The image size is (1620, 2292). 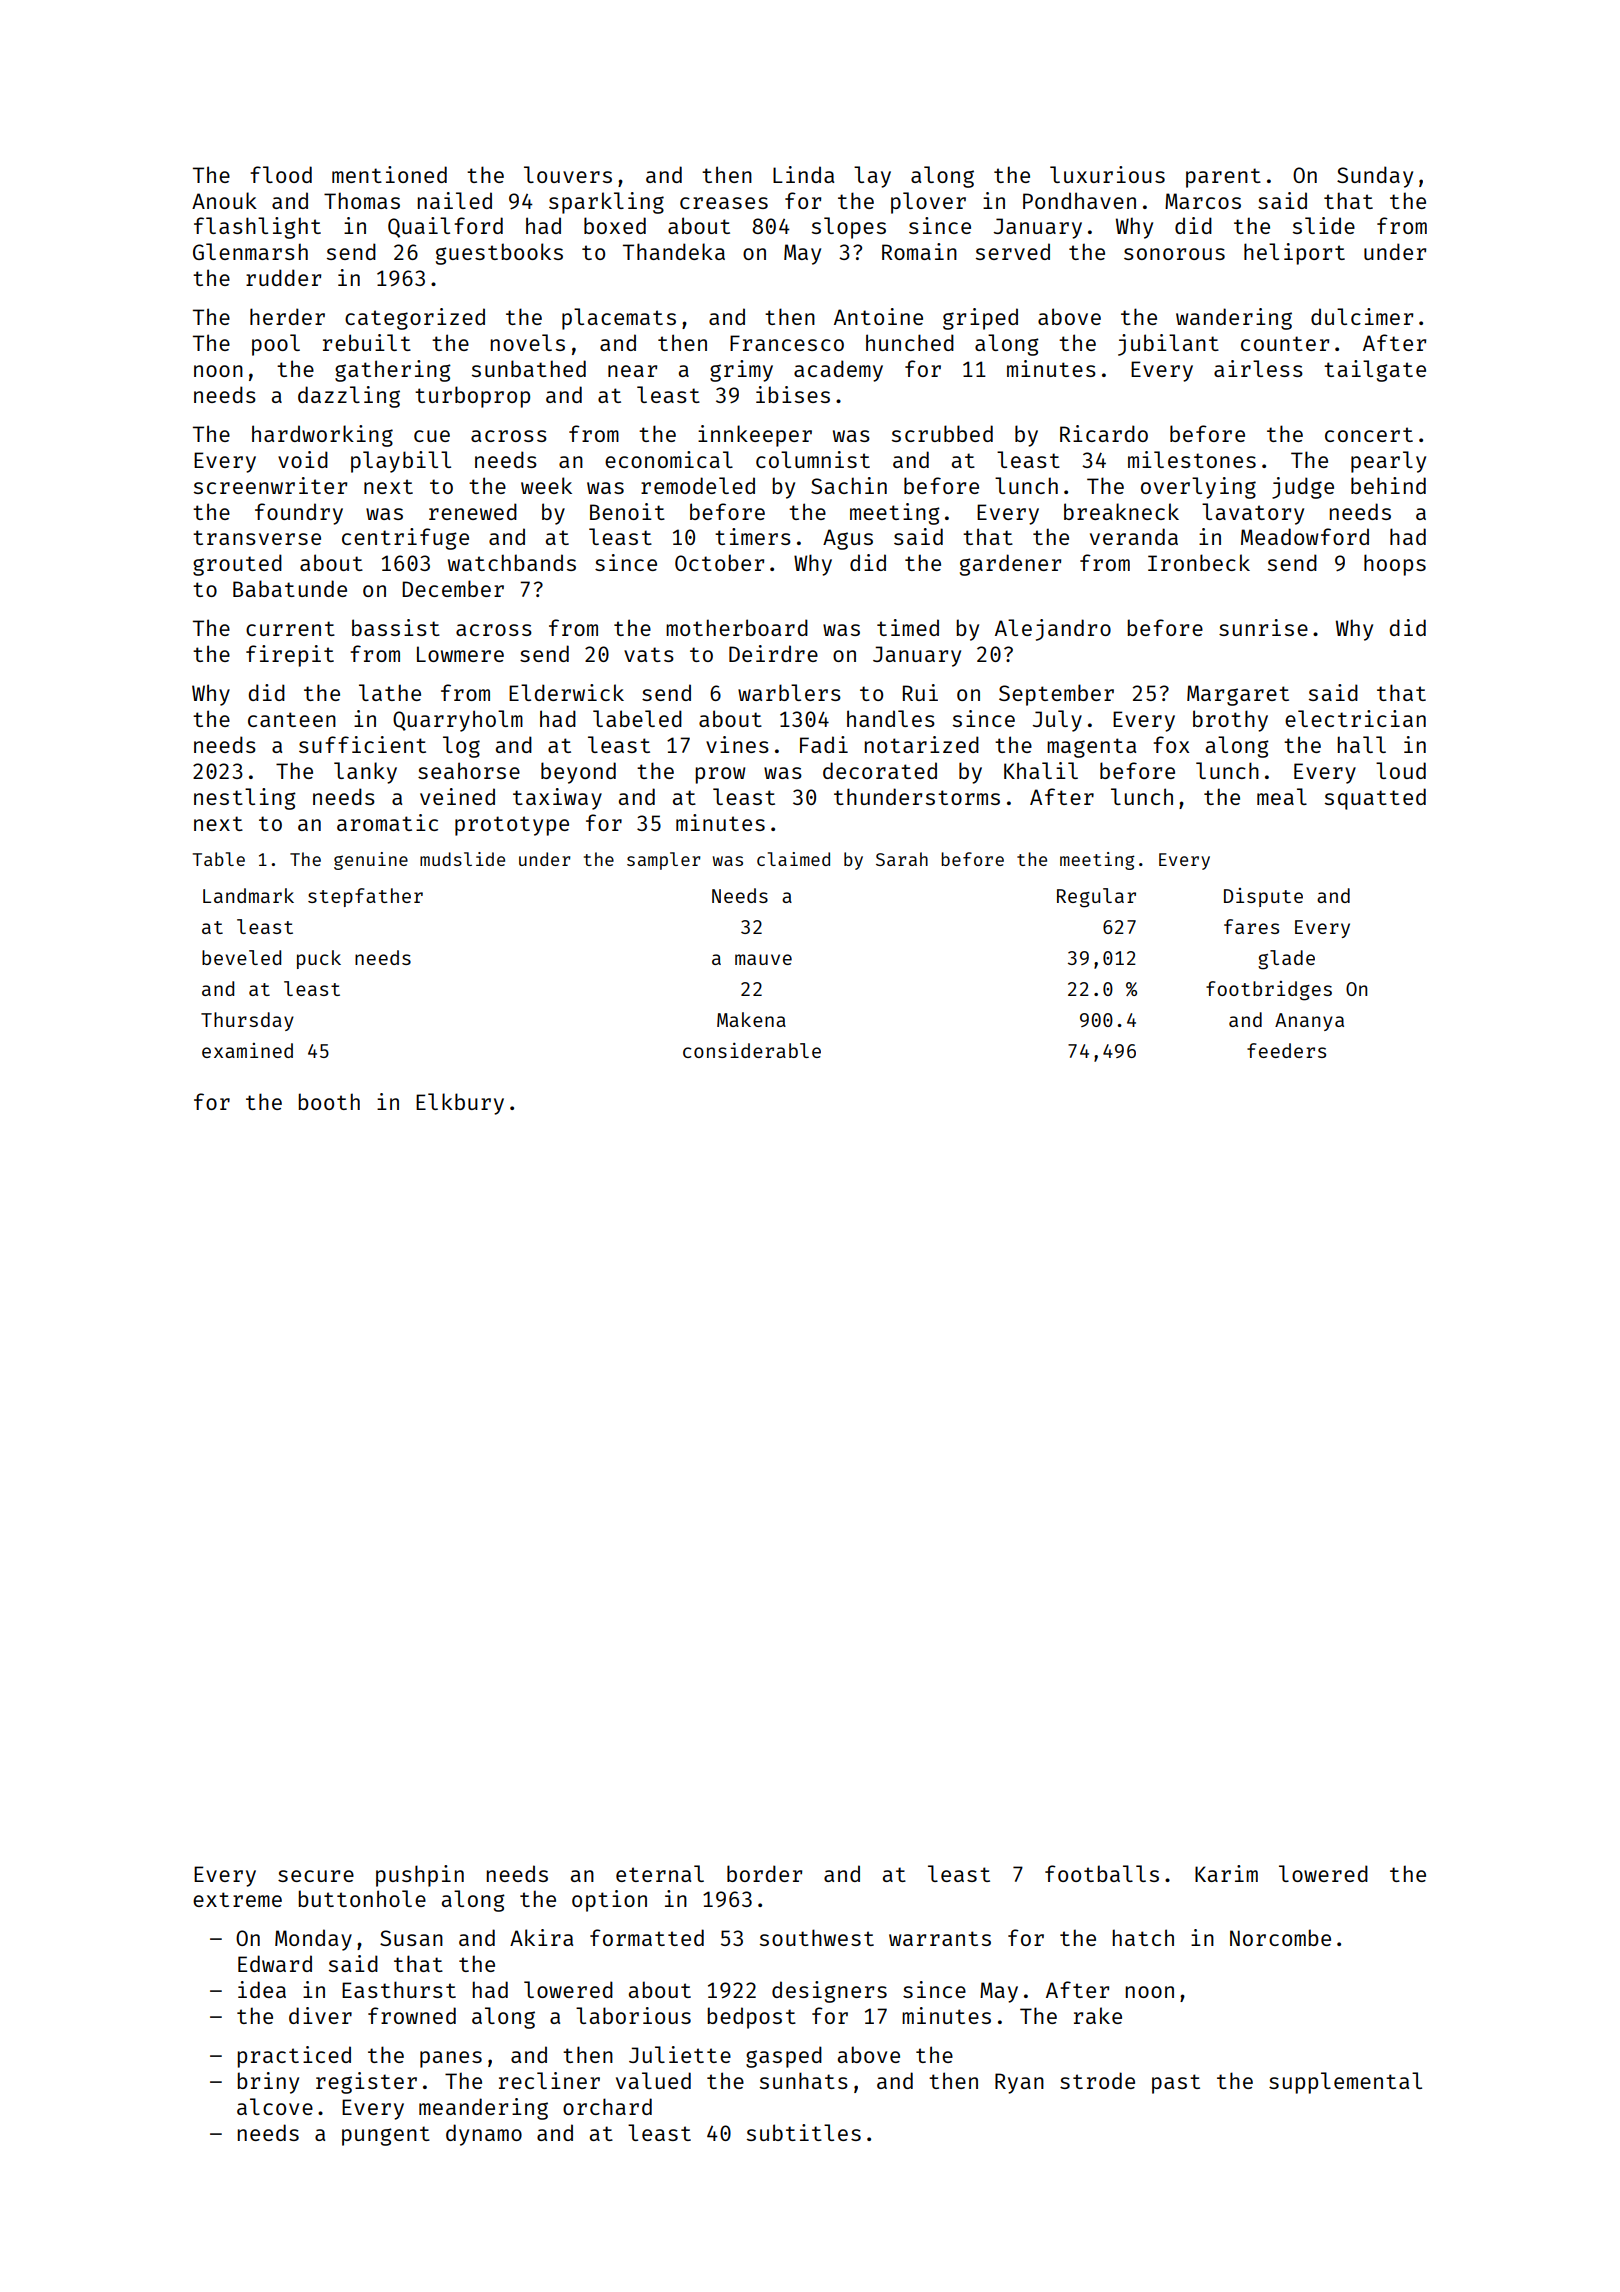 What do you see at coordinates (1199, 562) in the page?
I see `Ironbeck` at bounding box center [1199, 562].
